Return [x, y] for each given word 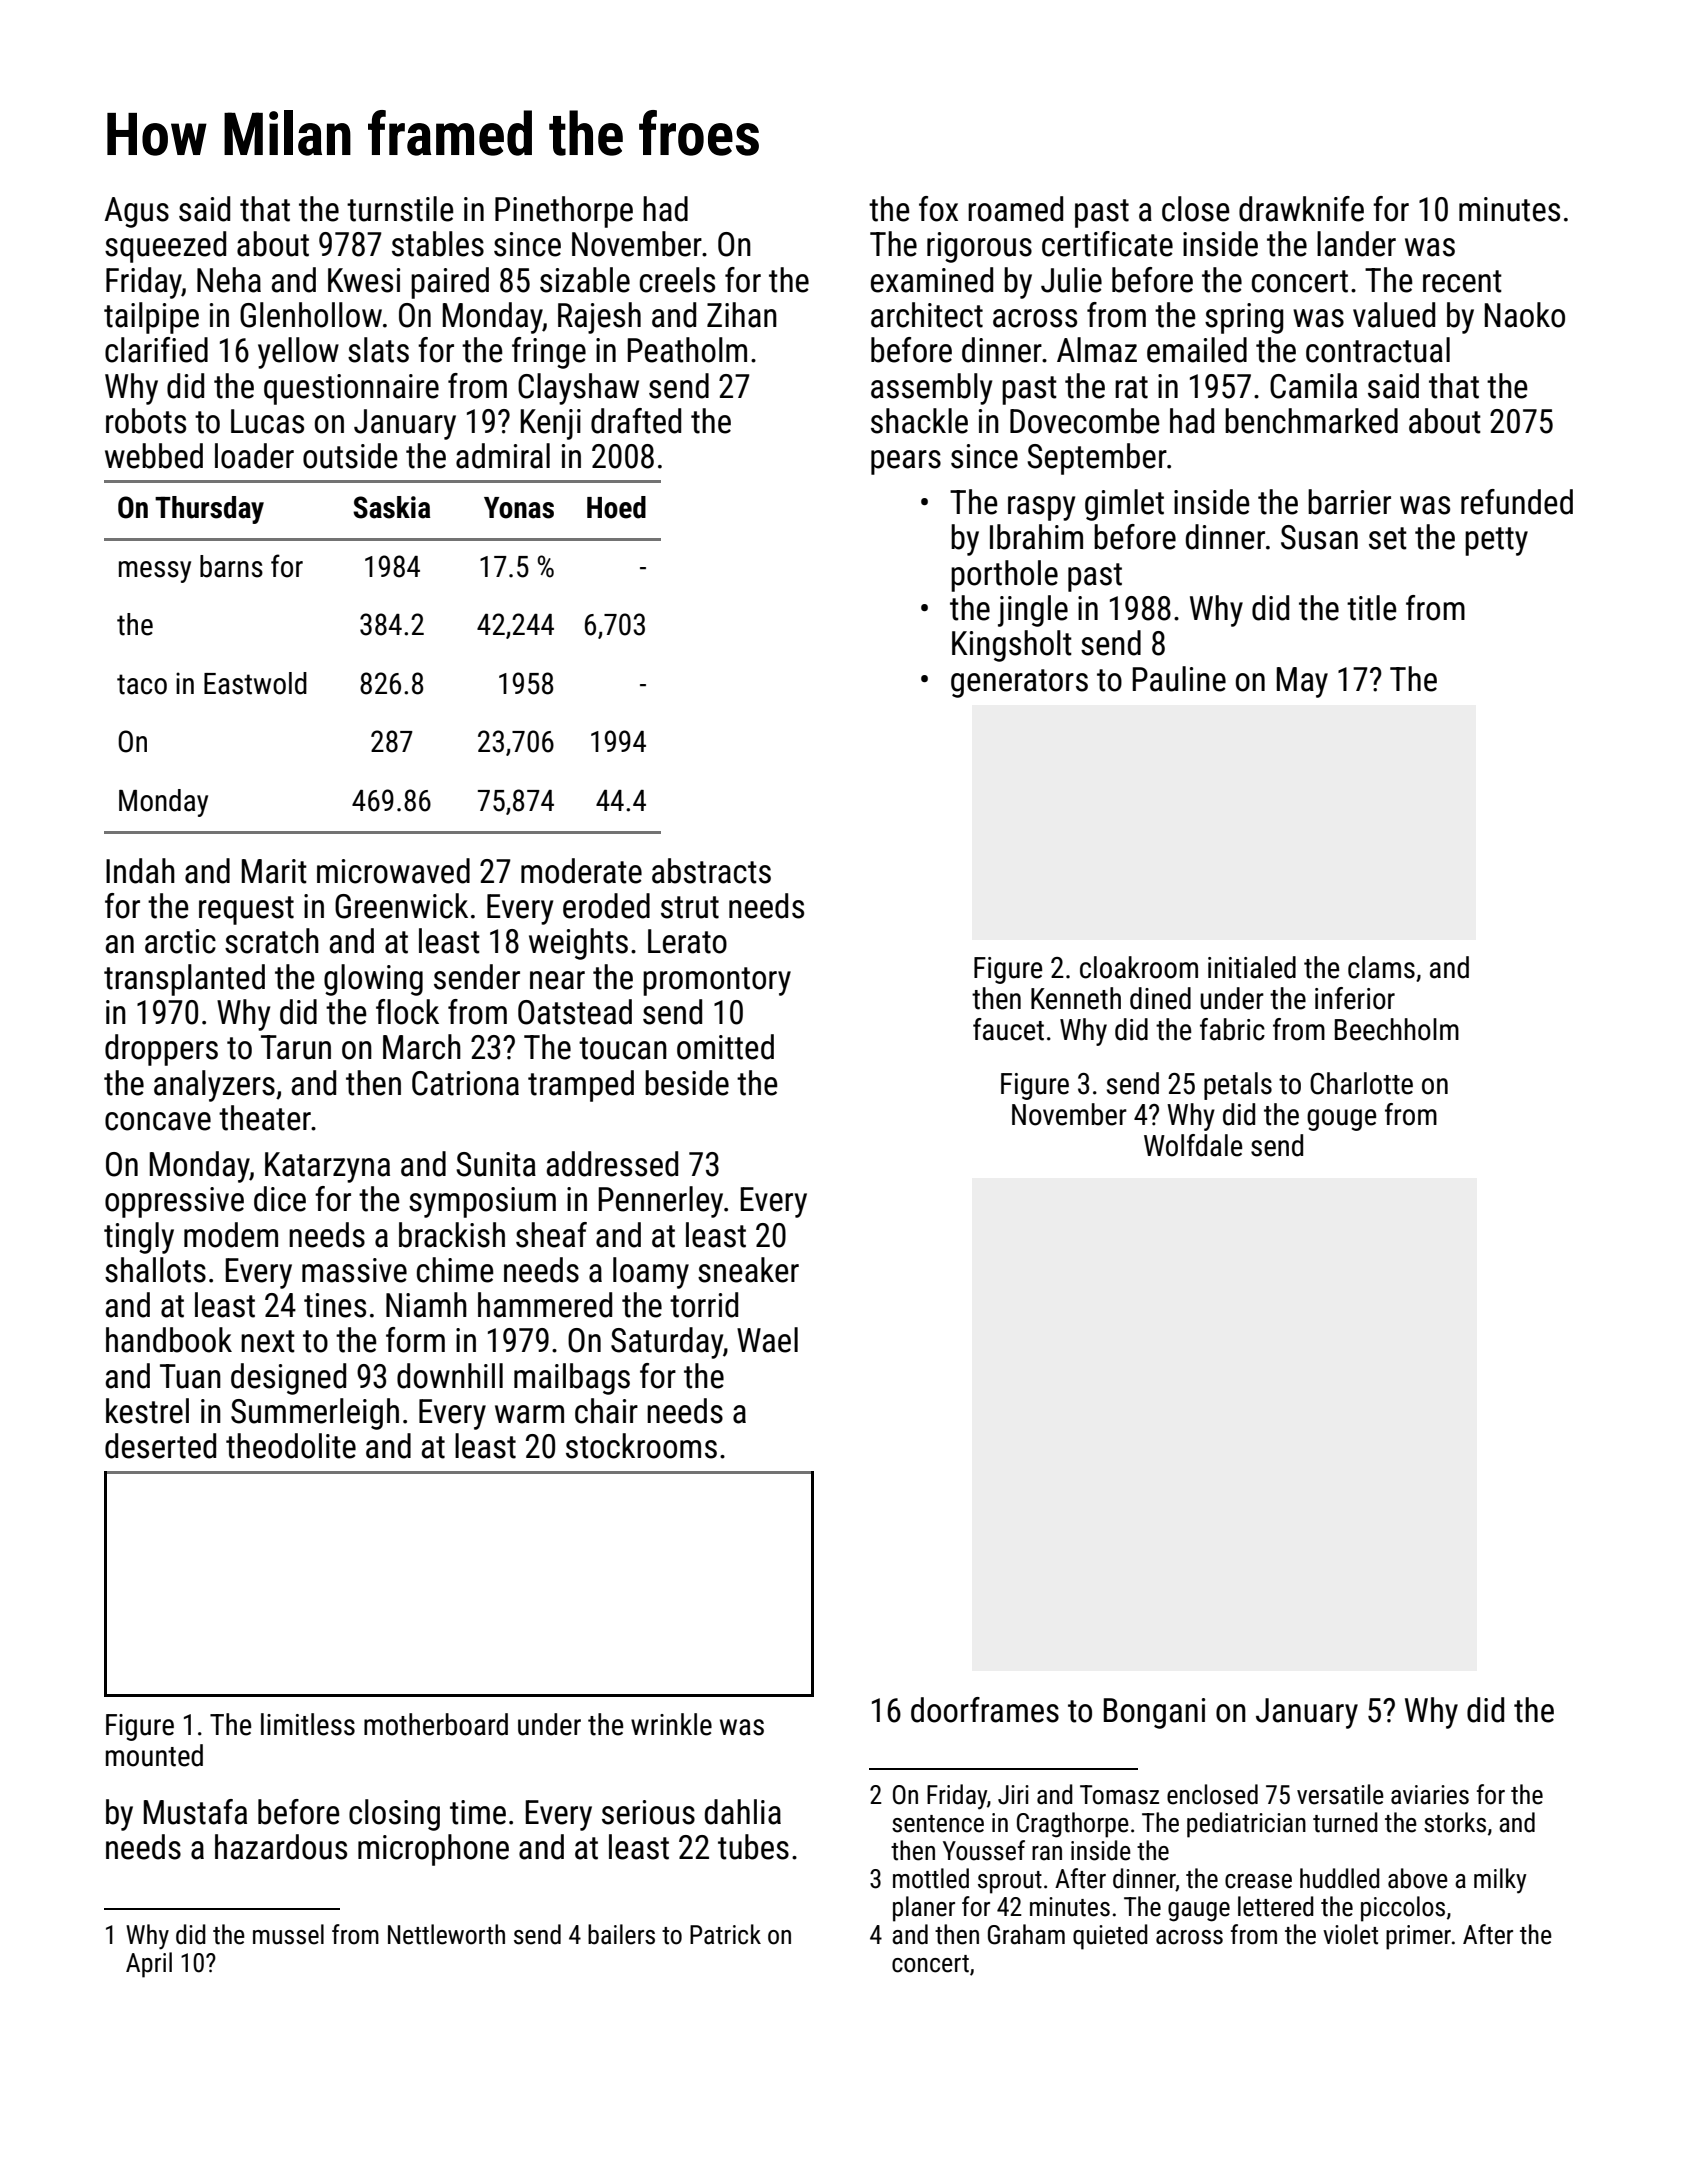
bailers [621, 1934]
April [149, 1965]
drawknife [1301, 209]
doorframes [985, 1710]
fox [938, 209]
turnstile [400, 209]
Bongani [1154, 1713]
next [268, 1341]
